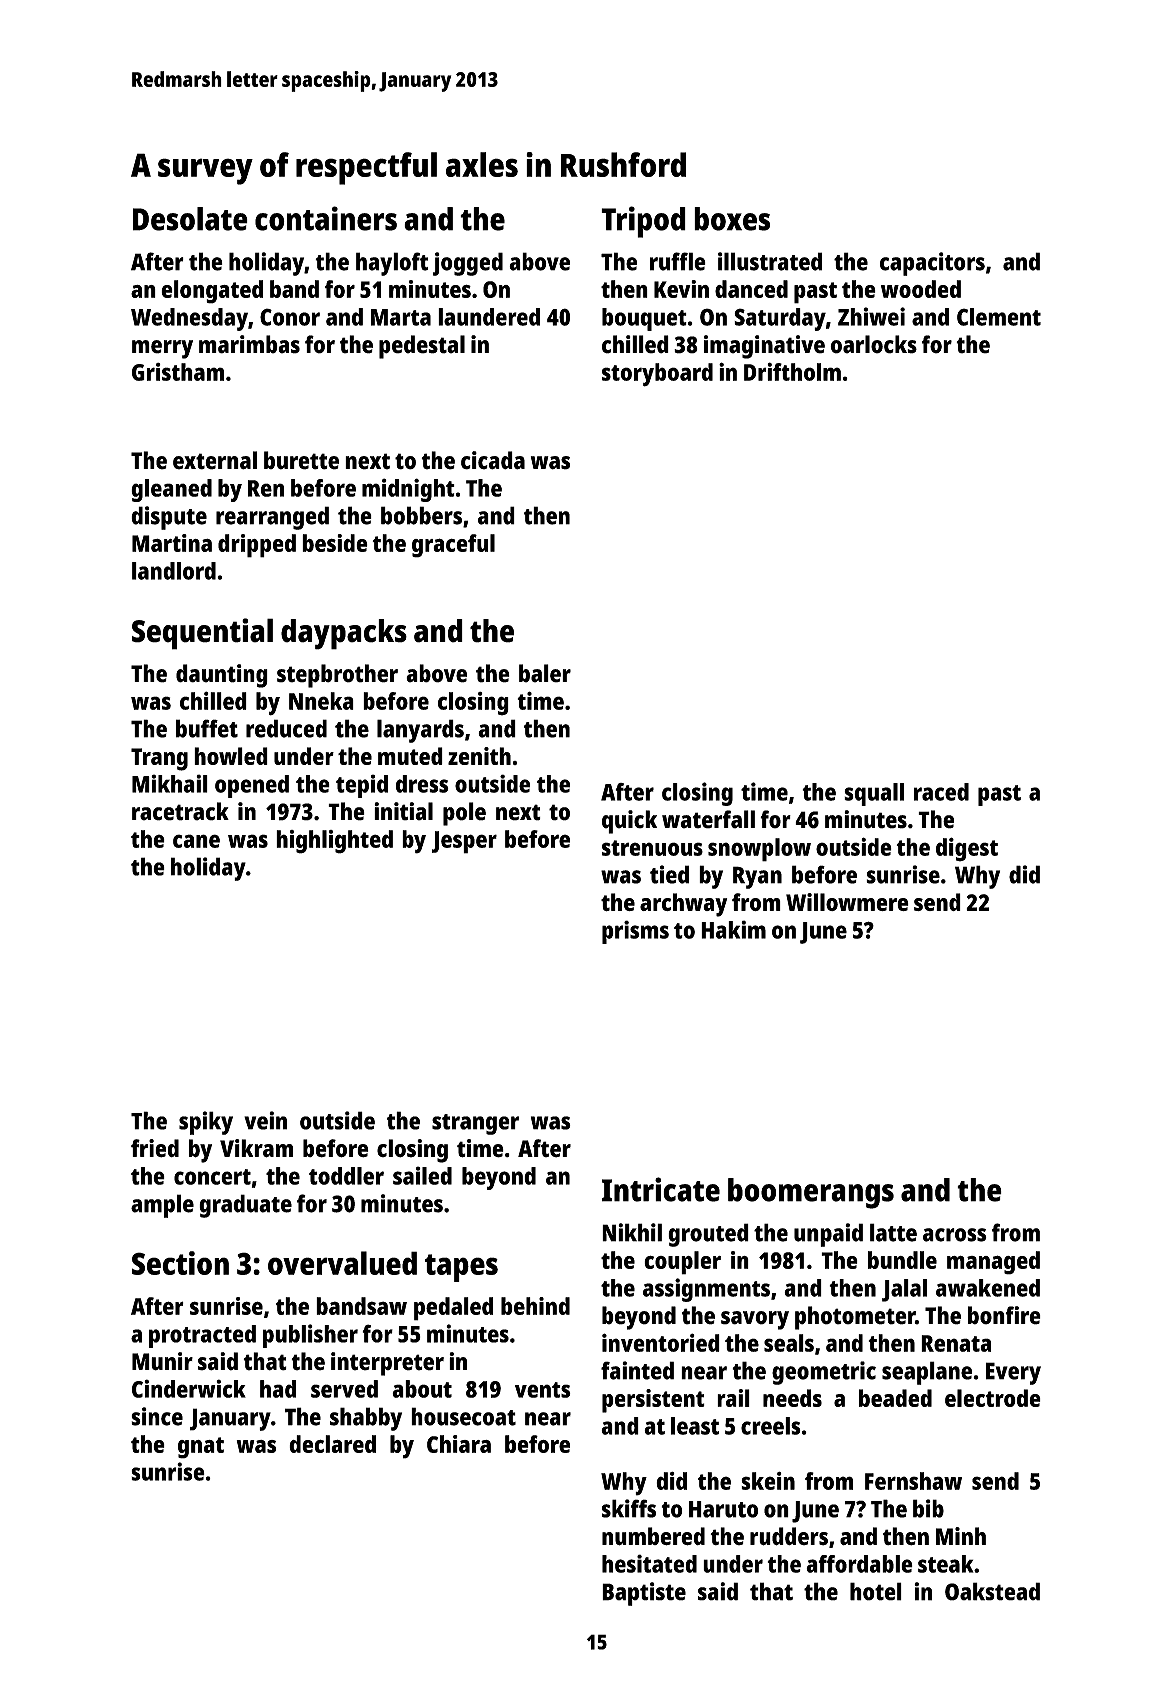 The width and height of the document is (1172, 1697). What do you see at coordinates (873, 344) in the document?
I see `oarlocks` at bounding box center [873, 344].
